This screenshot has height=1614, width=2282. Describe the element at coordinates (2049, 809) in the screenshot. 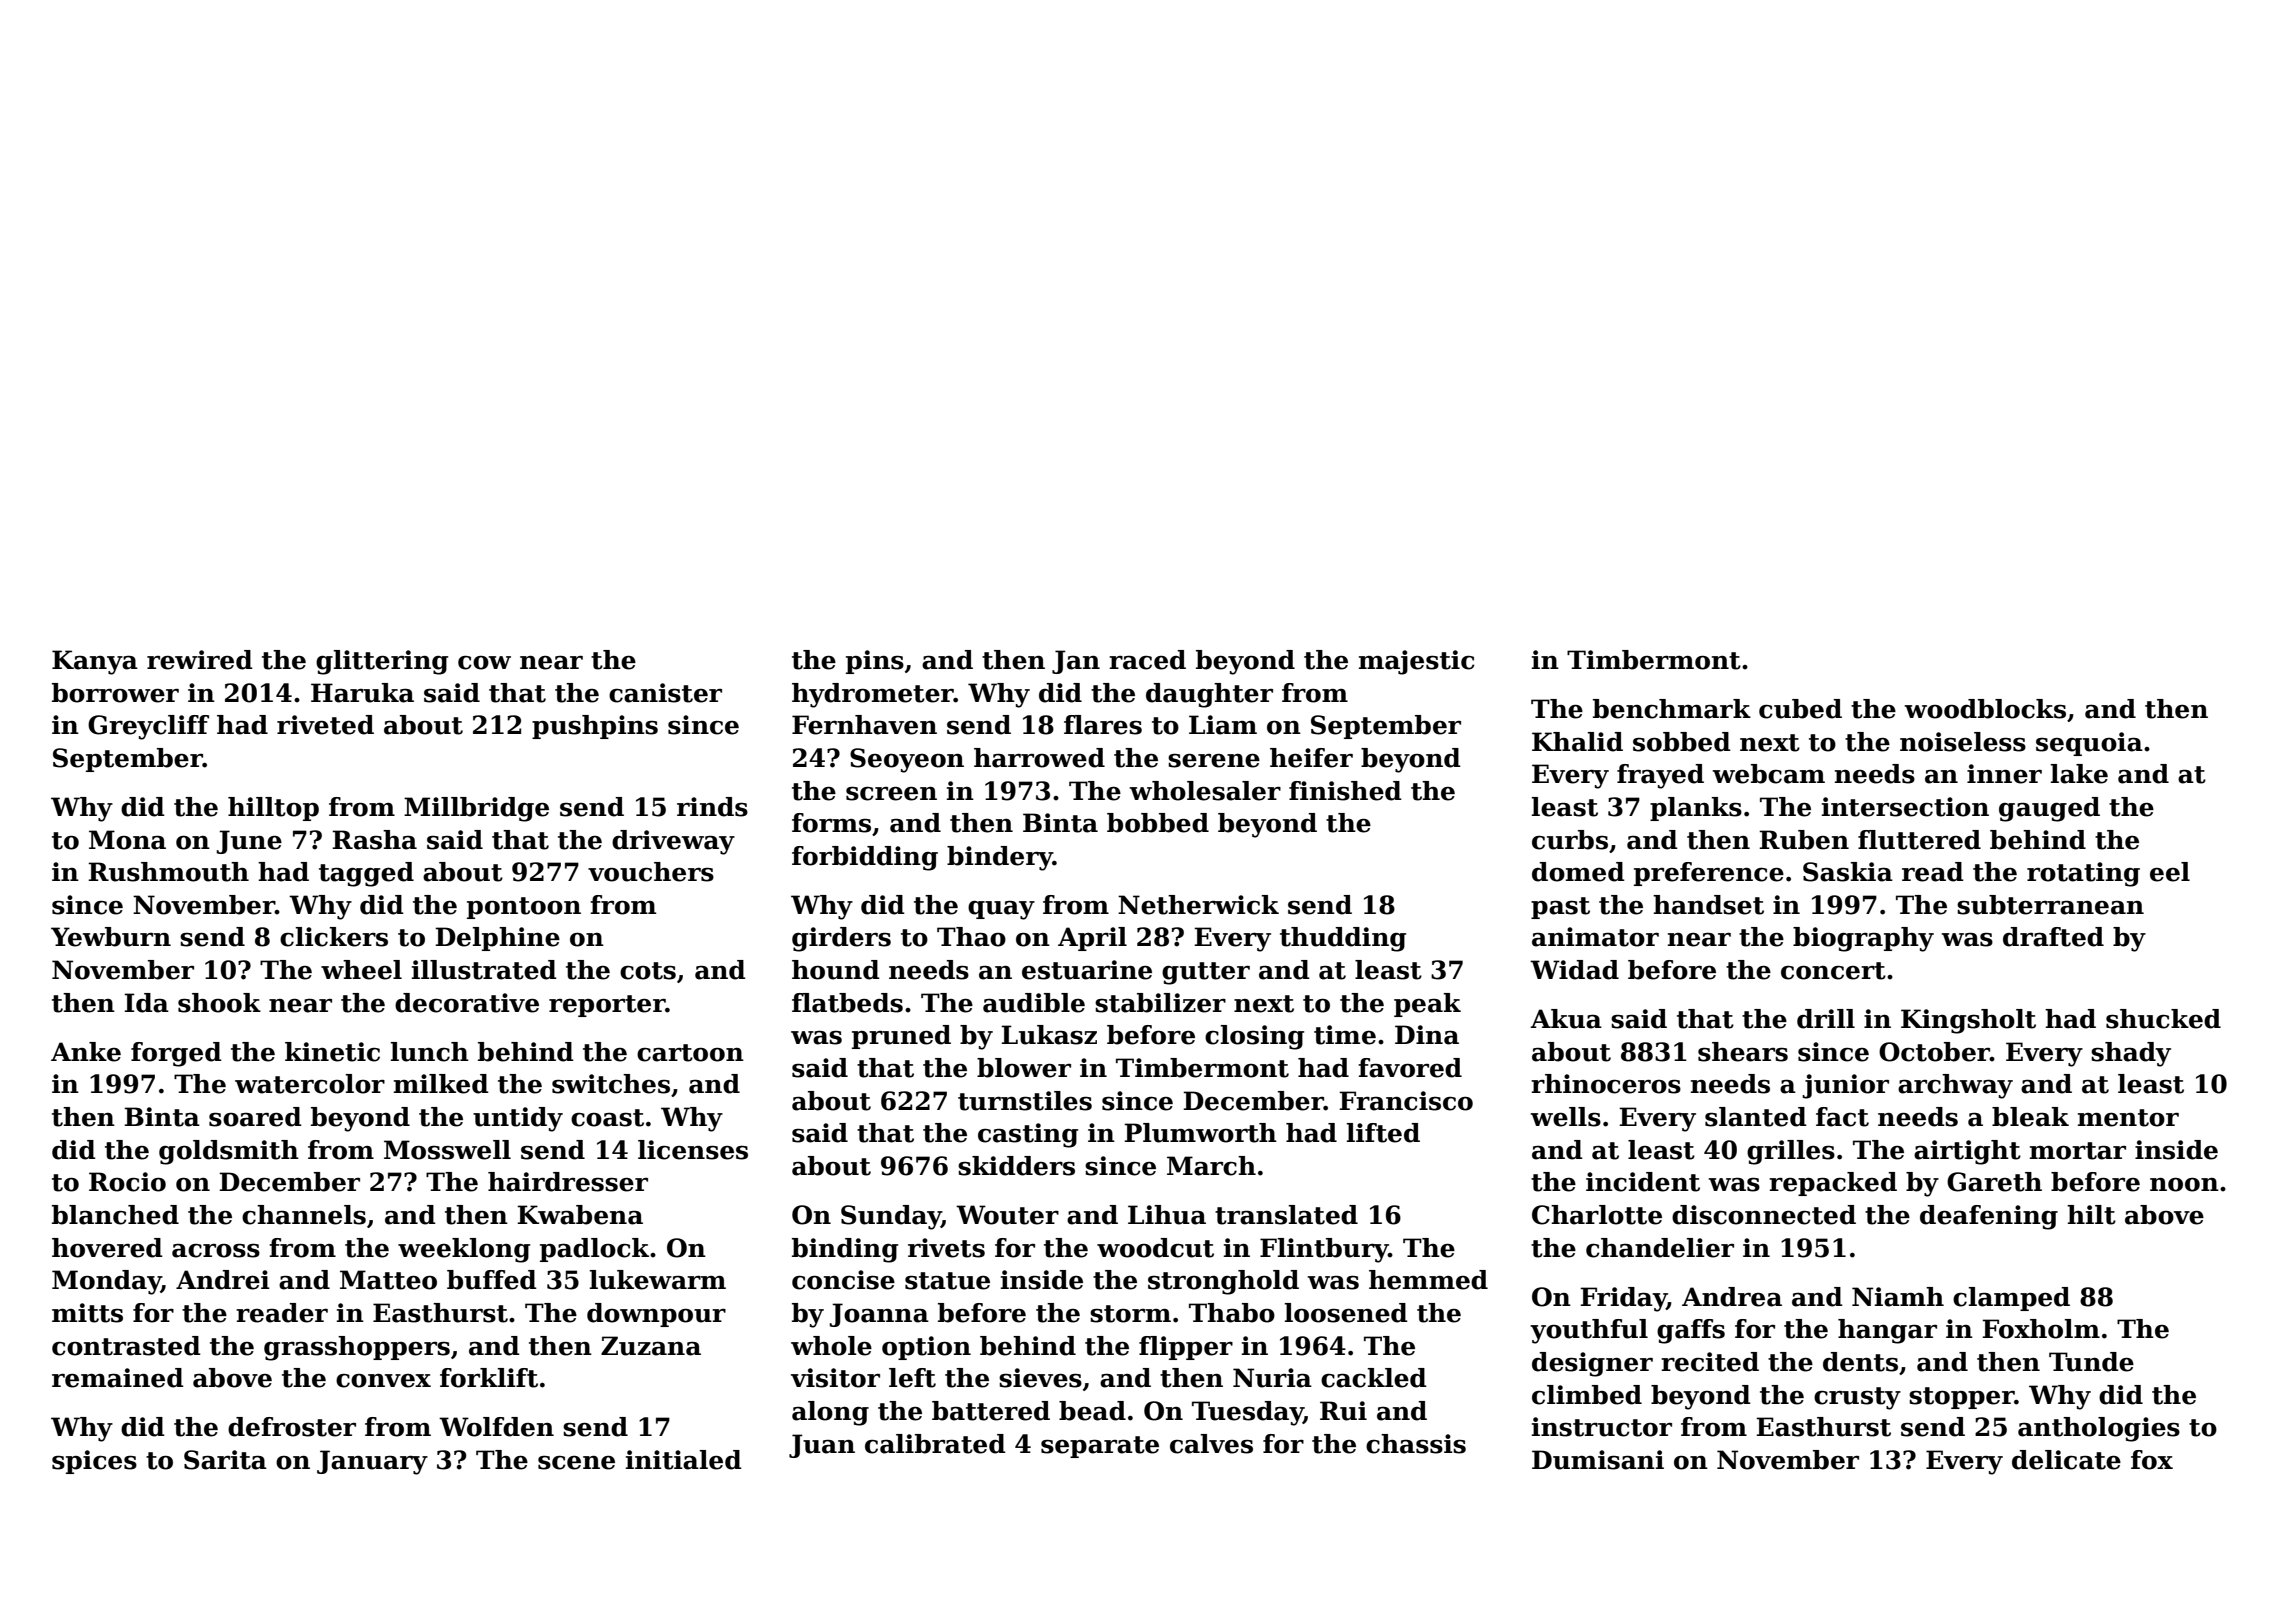

I see `gauged` at that location.
